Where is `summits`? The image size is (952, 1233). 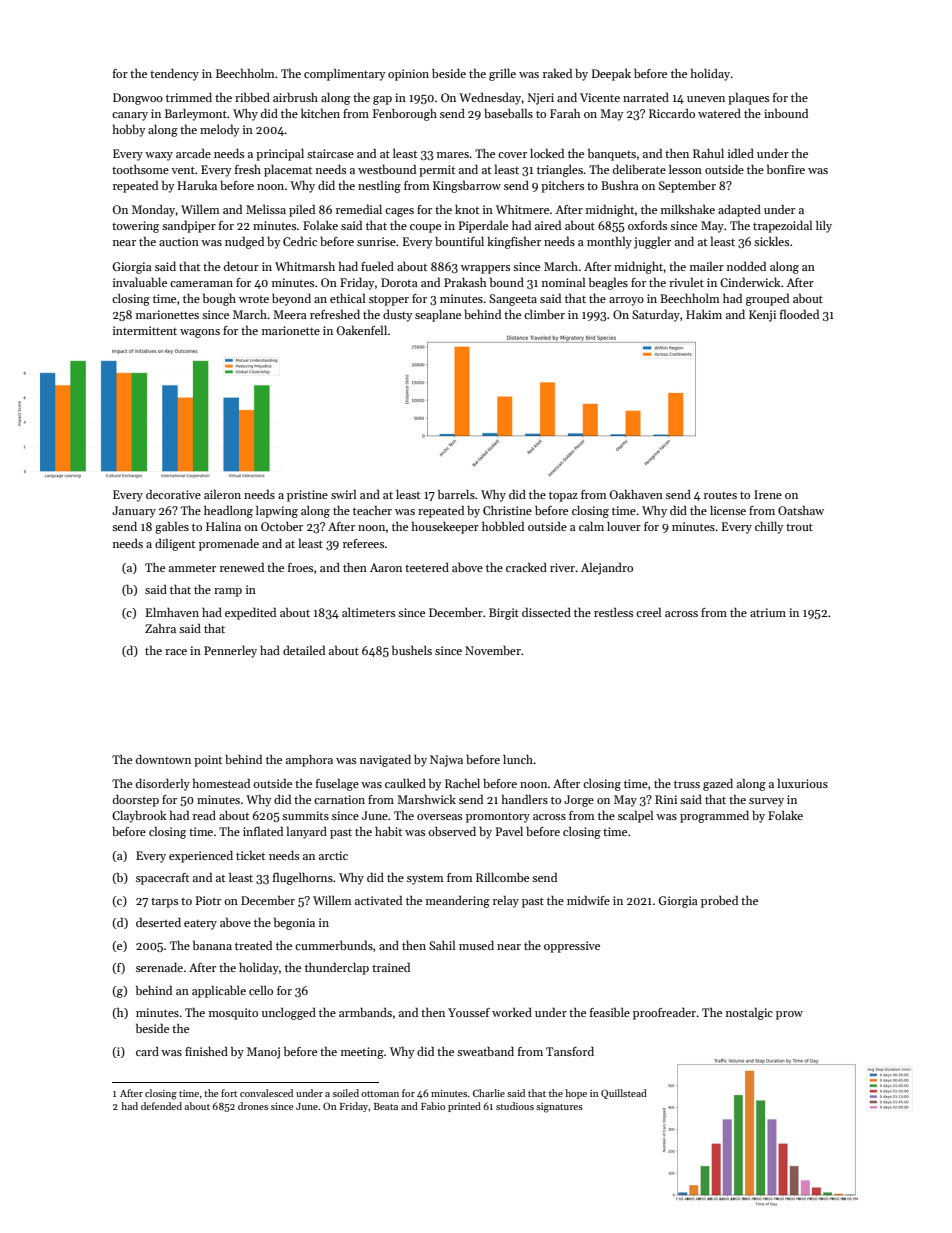
summits is located at coordinates (305, 815).
